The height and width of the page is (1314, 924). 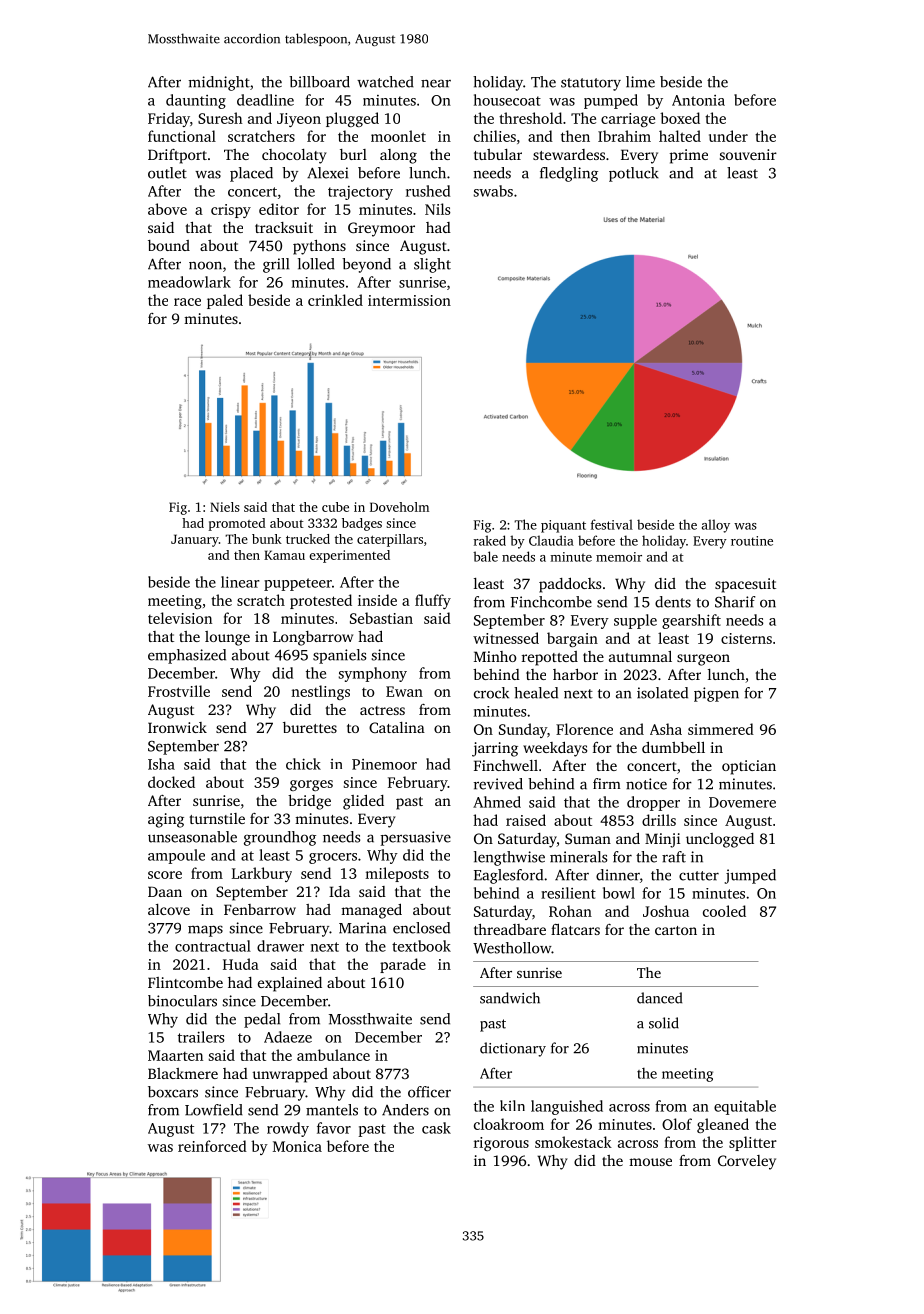 I want to click on slight, so click(x=432, y=265).
